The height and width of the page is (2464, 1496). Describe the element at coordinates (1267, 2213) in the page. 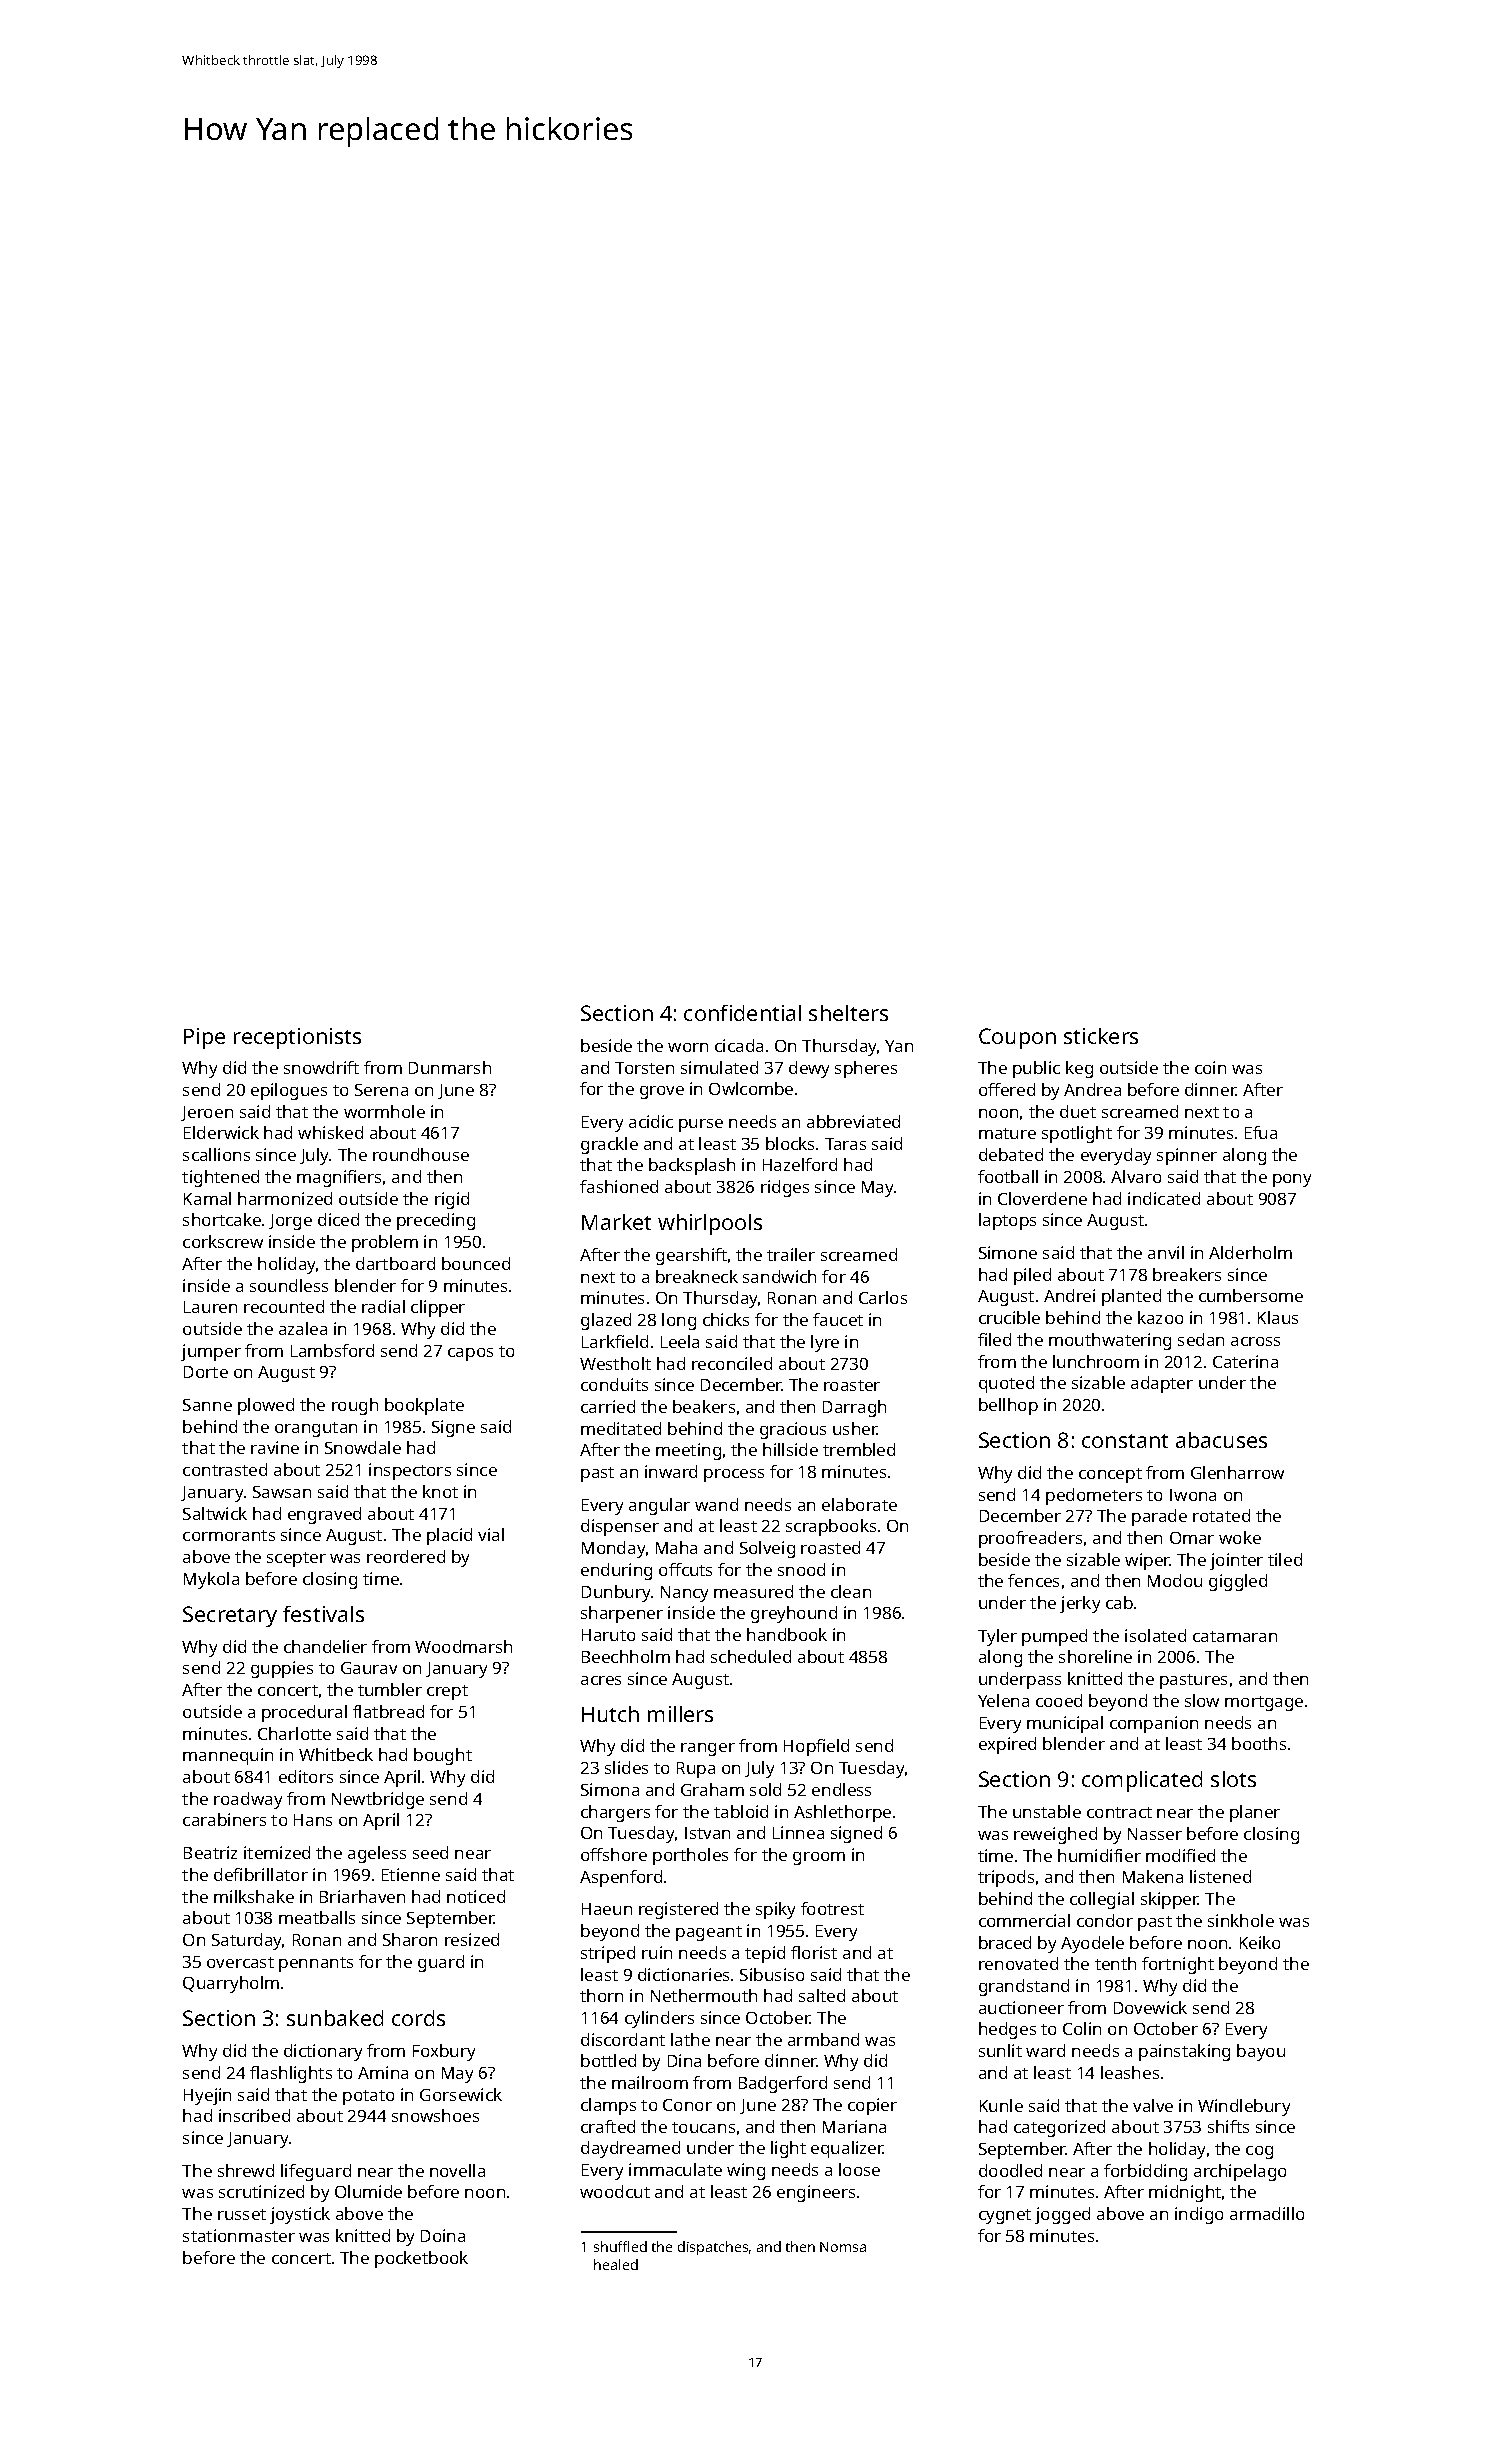

I see `armadillo` at that location.
